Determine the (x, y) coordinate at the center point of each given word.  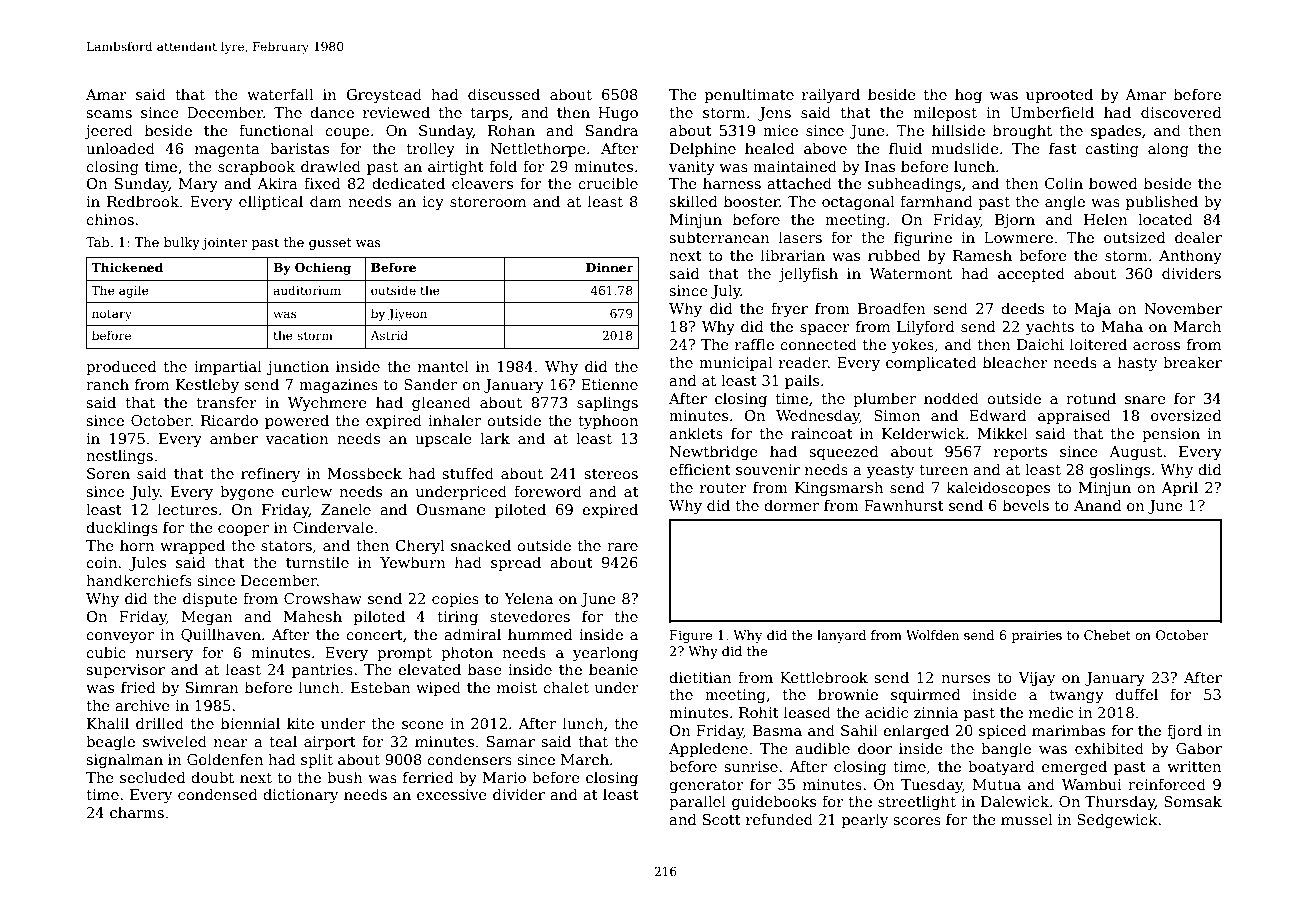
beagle (110, 742)
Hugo (618, 114)
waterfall (280, 94)
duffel (1136, 694)
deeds (1022, 308)
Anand (1098, 505)
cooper (243, 530)
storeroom (488, 202)
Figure (691, 636)
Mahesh (313, 616)
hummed (540, 634)
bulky (182, 243)
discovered (1181, 112)
